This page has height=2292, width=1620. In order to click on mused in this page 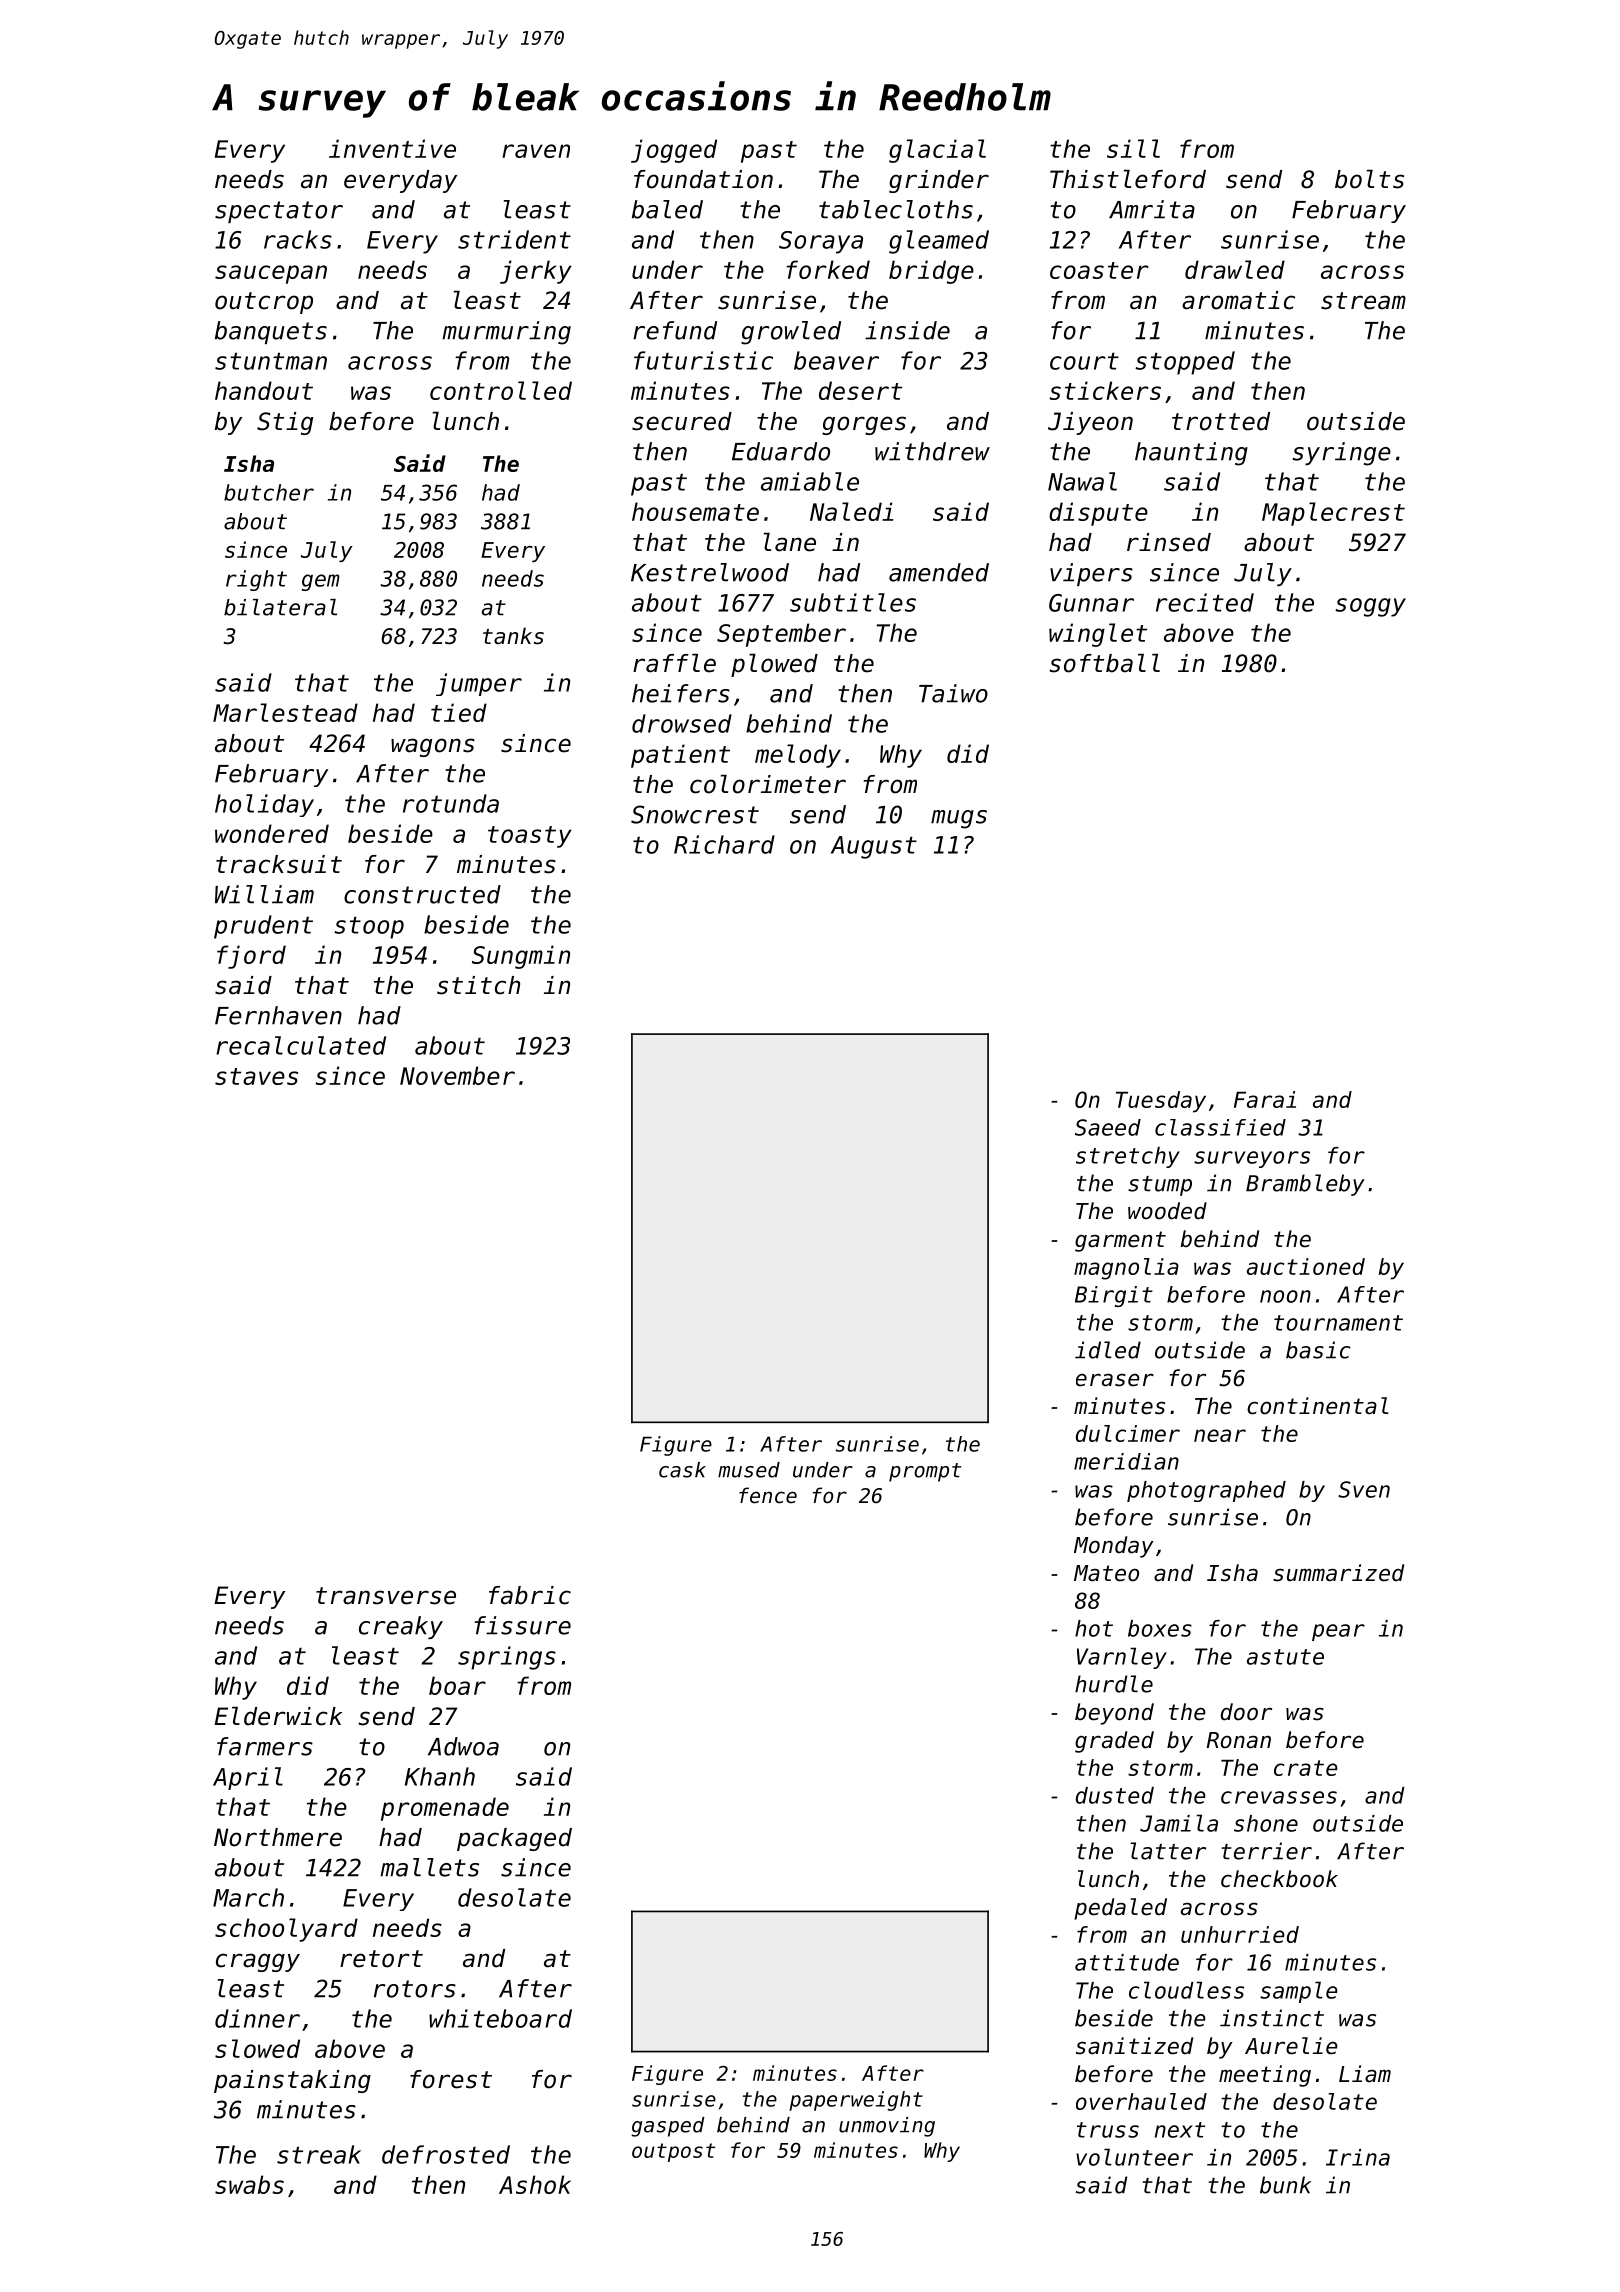, I will do `click(749, 1470)`.
